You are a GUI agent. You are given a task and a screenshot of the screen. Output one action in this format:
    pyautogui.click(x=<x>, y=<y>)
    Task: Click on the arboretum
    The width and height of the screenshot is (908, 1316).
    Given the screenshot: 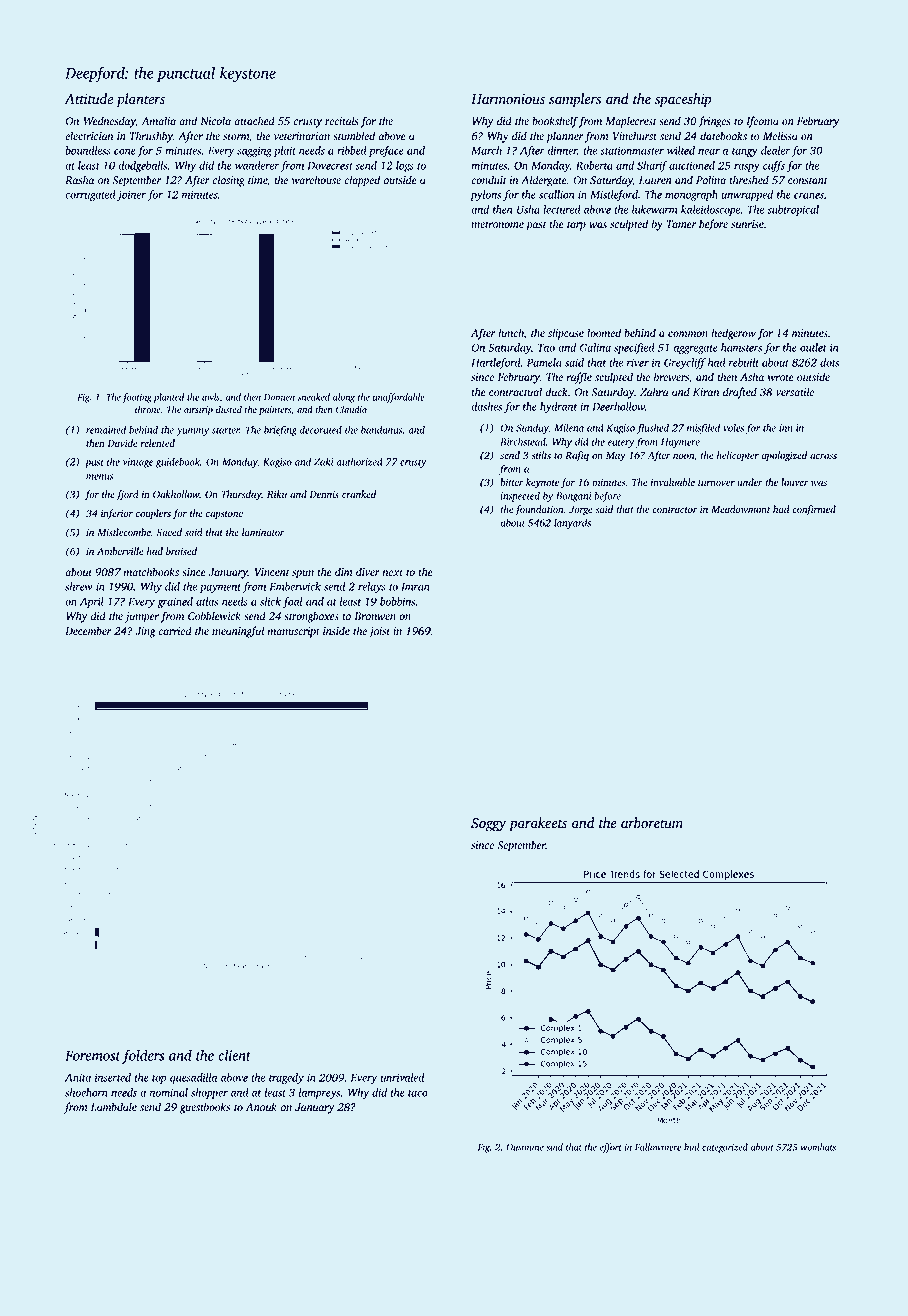 What is the action you would take?
    pyautogui.click(x=652, y=823)
